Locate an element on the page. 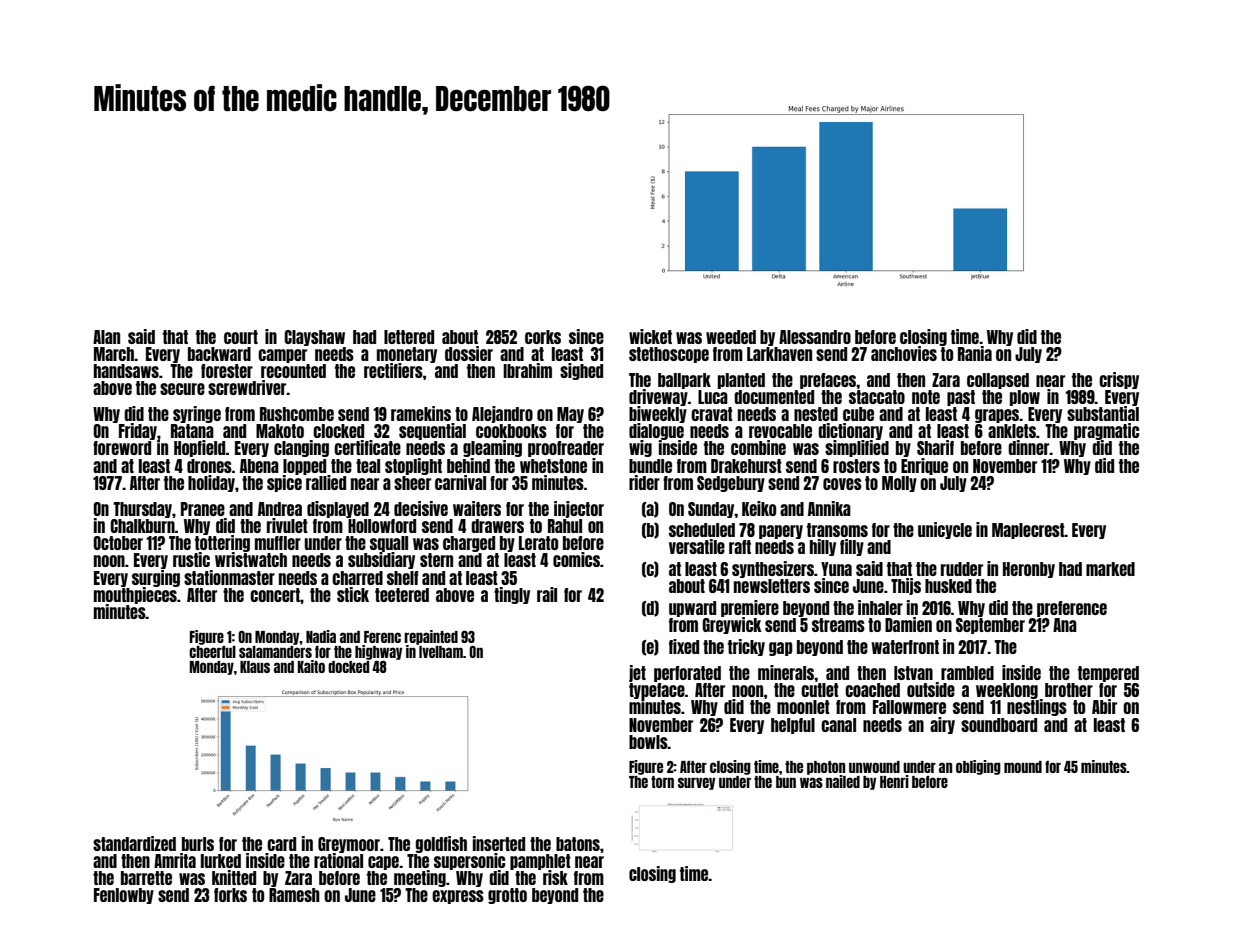  grotto is located at coordinates (507, 896).
